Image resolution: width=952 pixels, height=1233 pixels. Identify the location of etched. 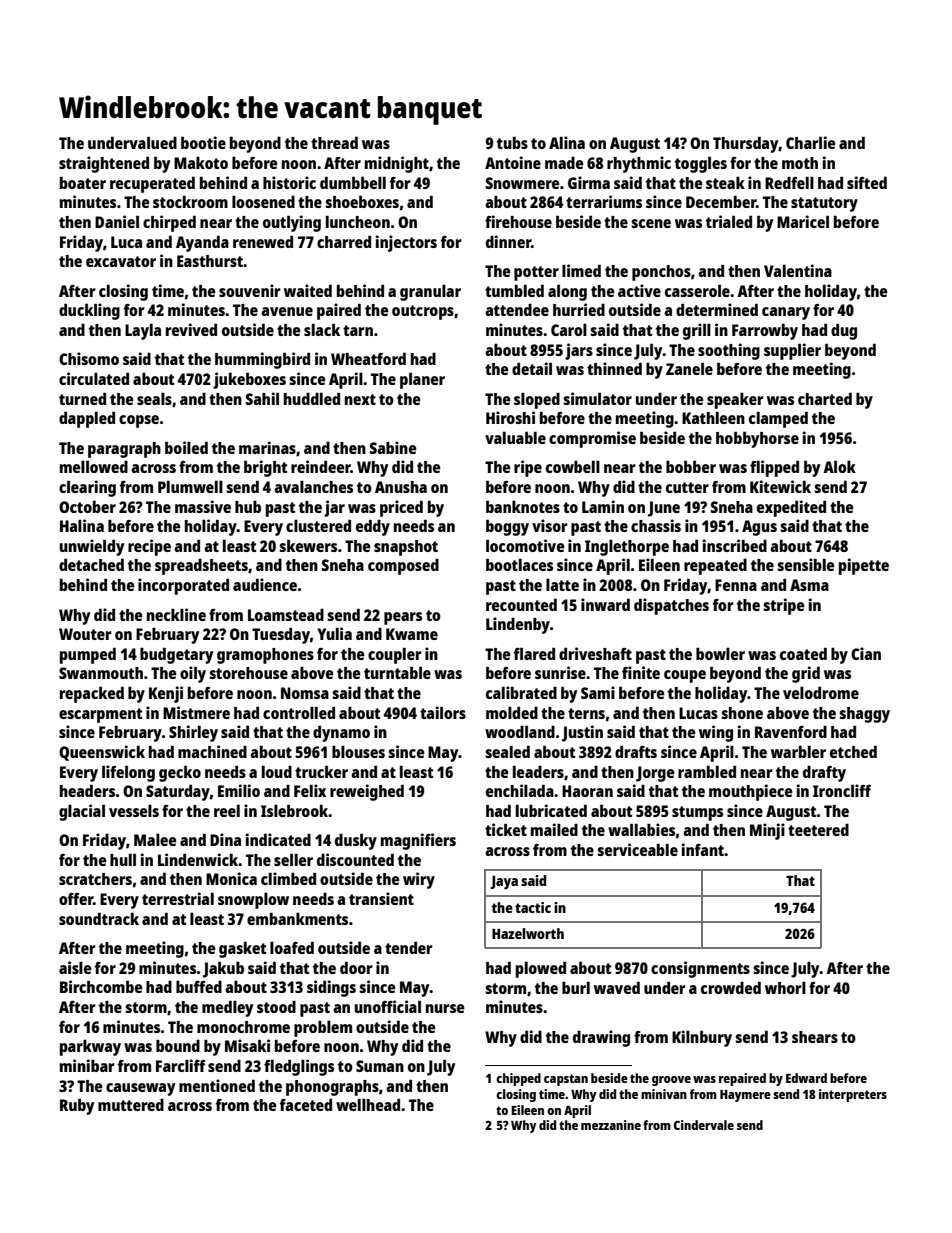
(853, 751).
